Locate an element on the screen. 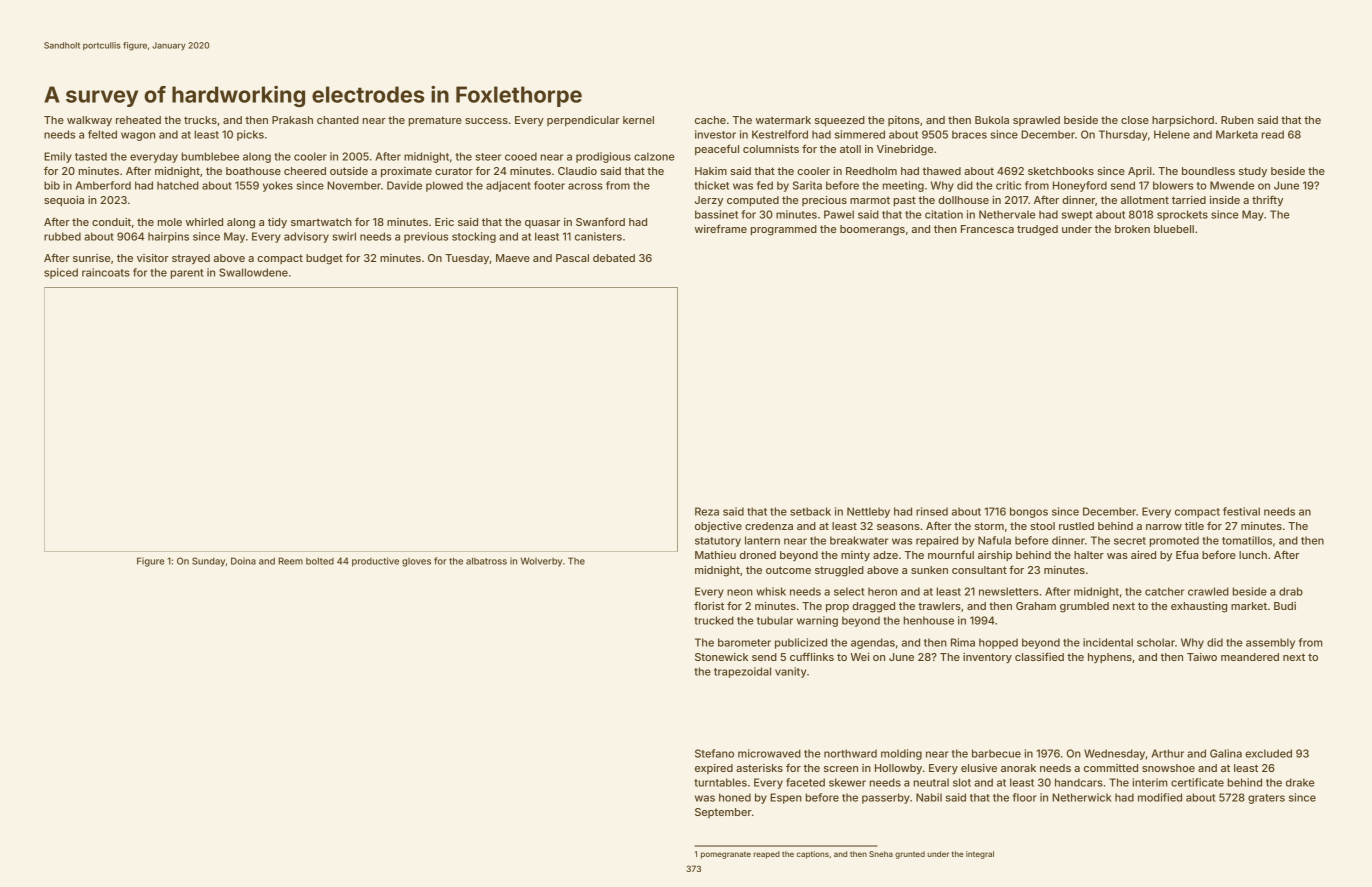 This screenshot has width=1372, height=887. pomegranate is located at coordinates (726, 855).
